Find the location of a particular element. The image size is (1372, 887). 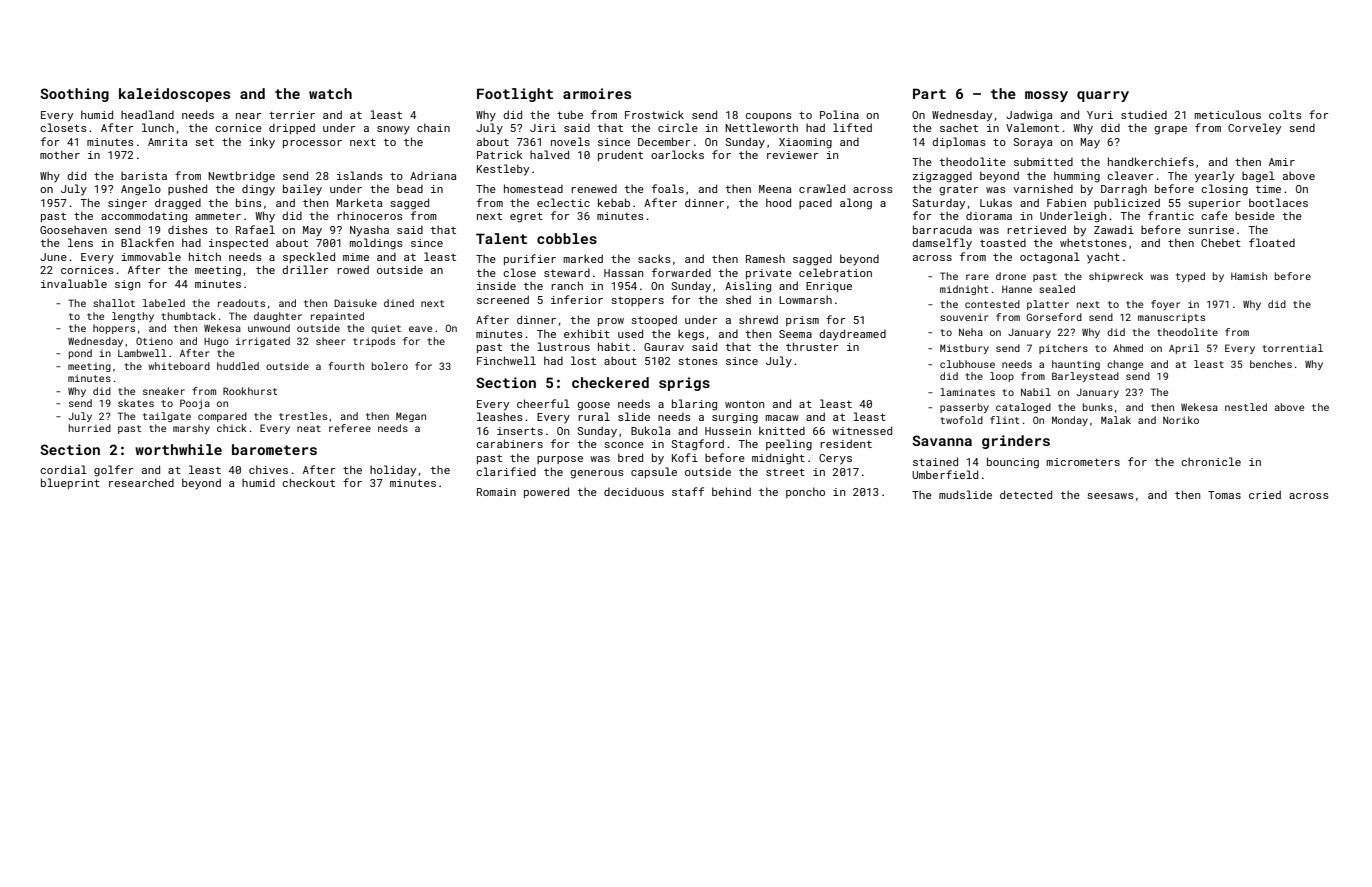

poncho is located at coordinates (805, 492).
